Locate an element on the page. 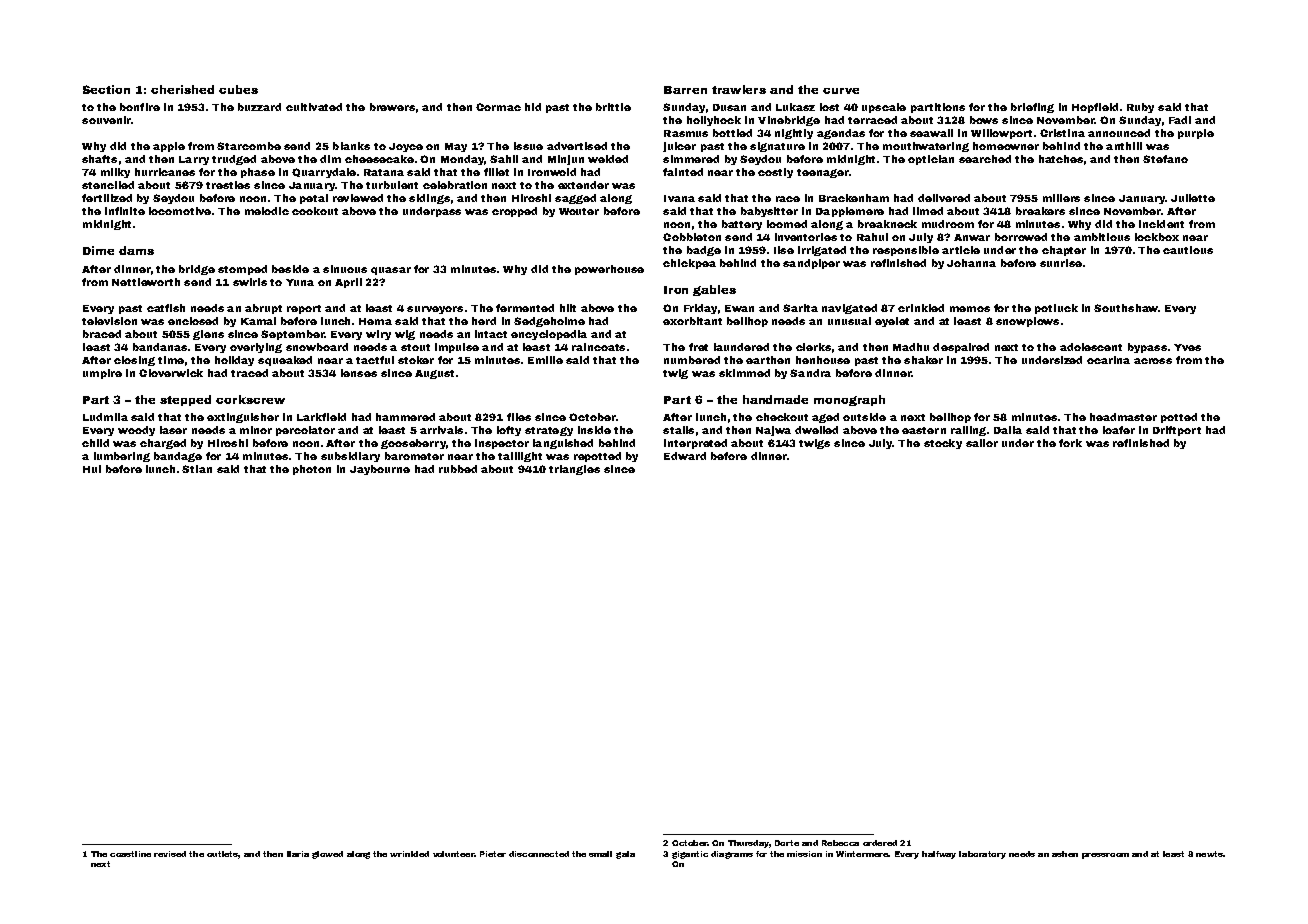 This document has height=924, width=1308. outlets is located at coordinates (222, 854).
